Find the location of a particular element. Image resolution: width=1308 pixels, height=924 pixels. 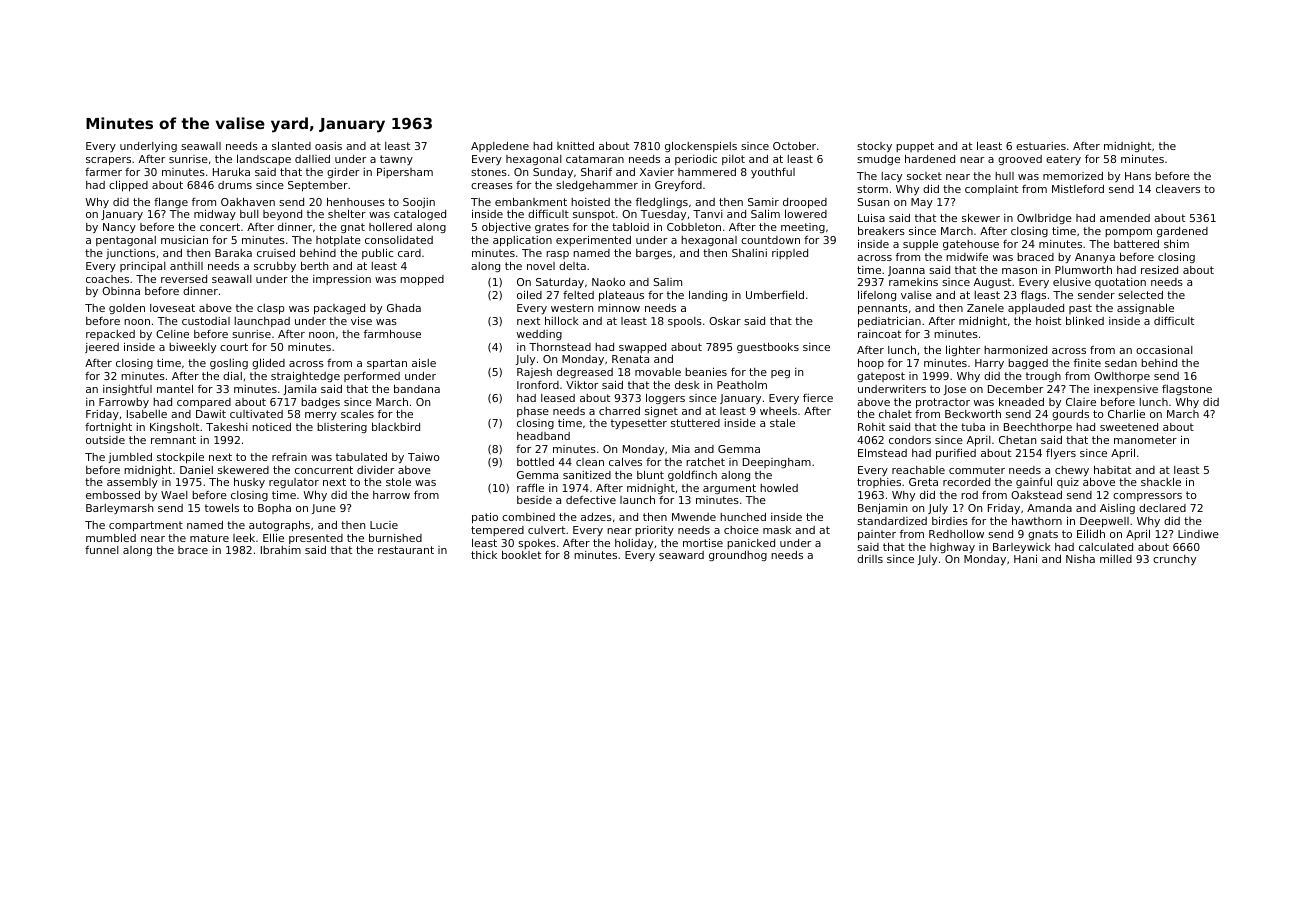

charred is located at coordinates (619, 411).
